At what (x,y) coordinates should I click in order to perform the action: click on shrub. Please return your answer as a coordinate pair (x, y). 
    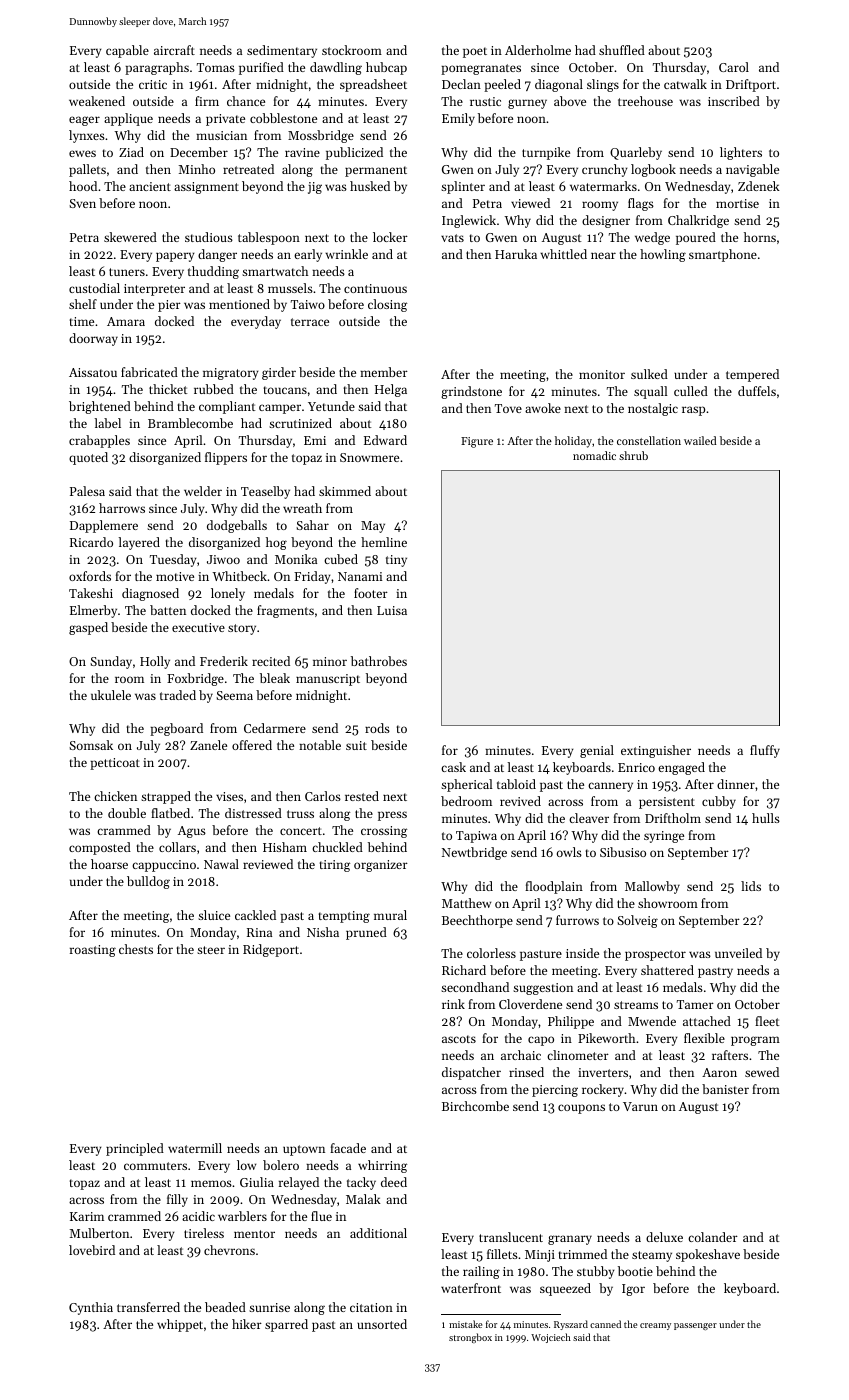
    Looking at the image, I should click on (633, 455).
